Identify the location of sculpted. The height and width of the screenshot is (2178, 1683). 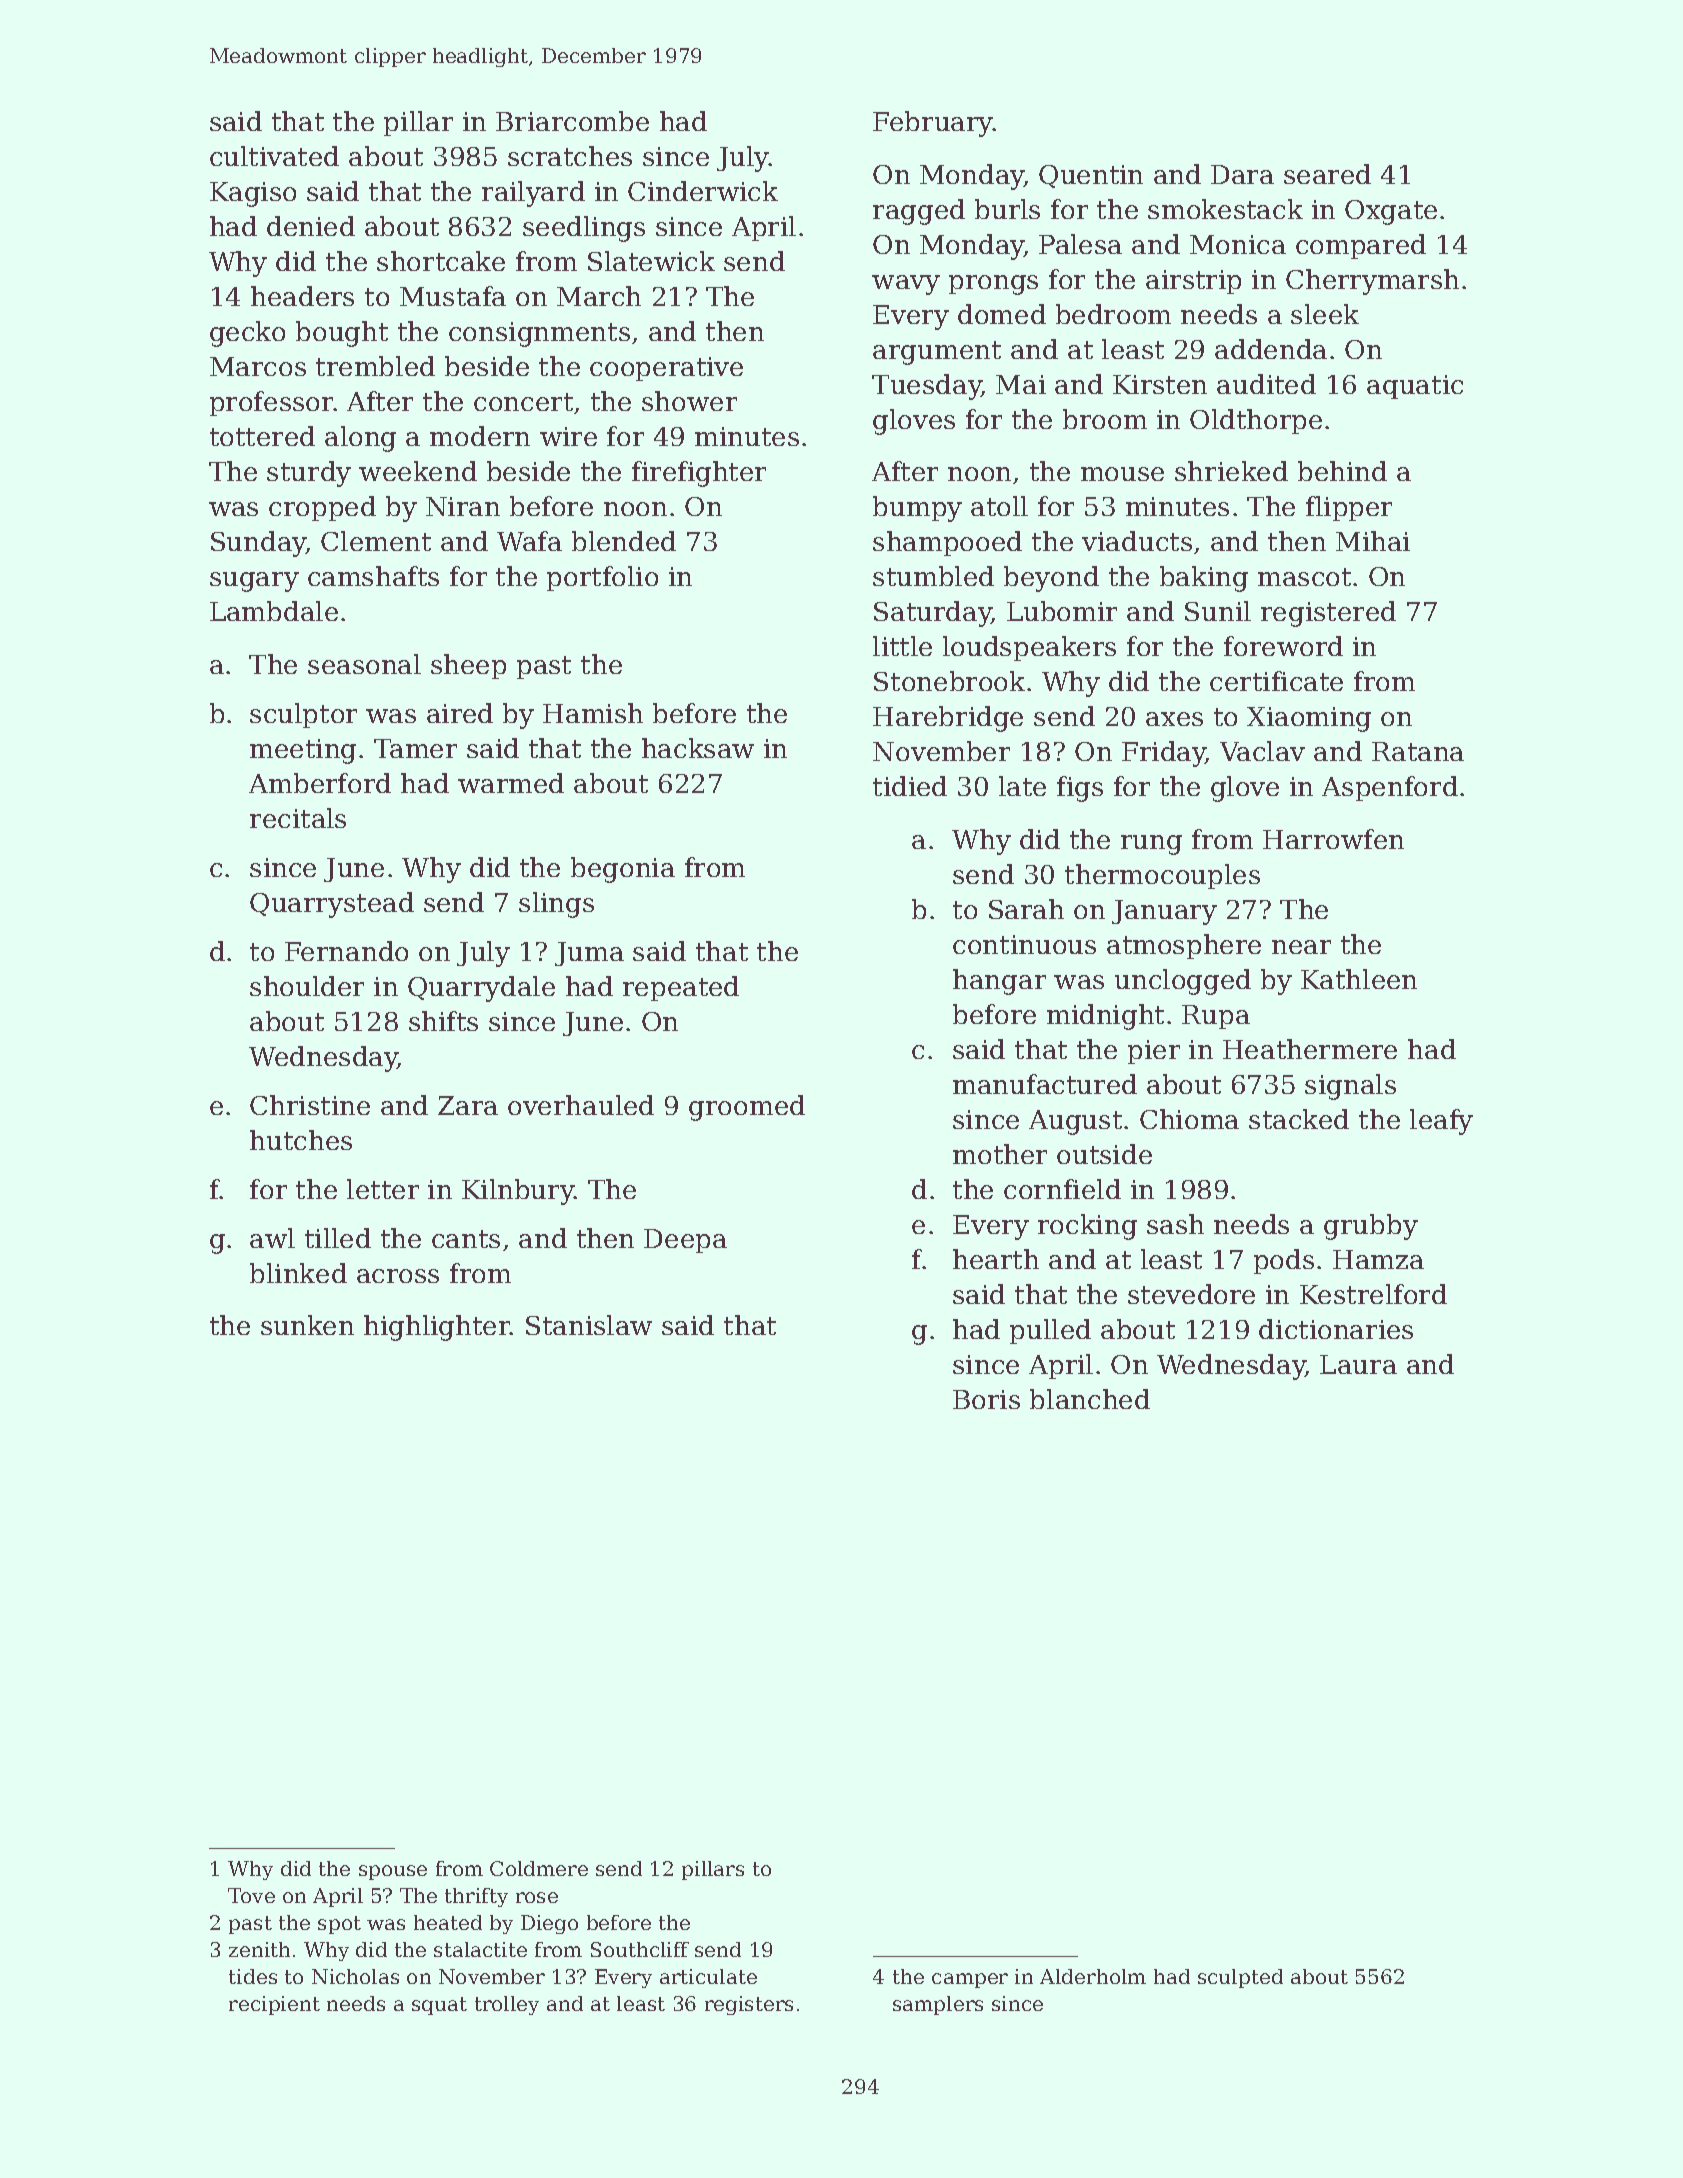
(1240, 1978).
